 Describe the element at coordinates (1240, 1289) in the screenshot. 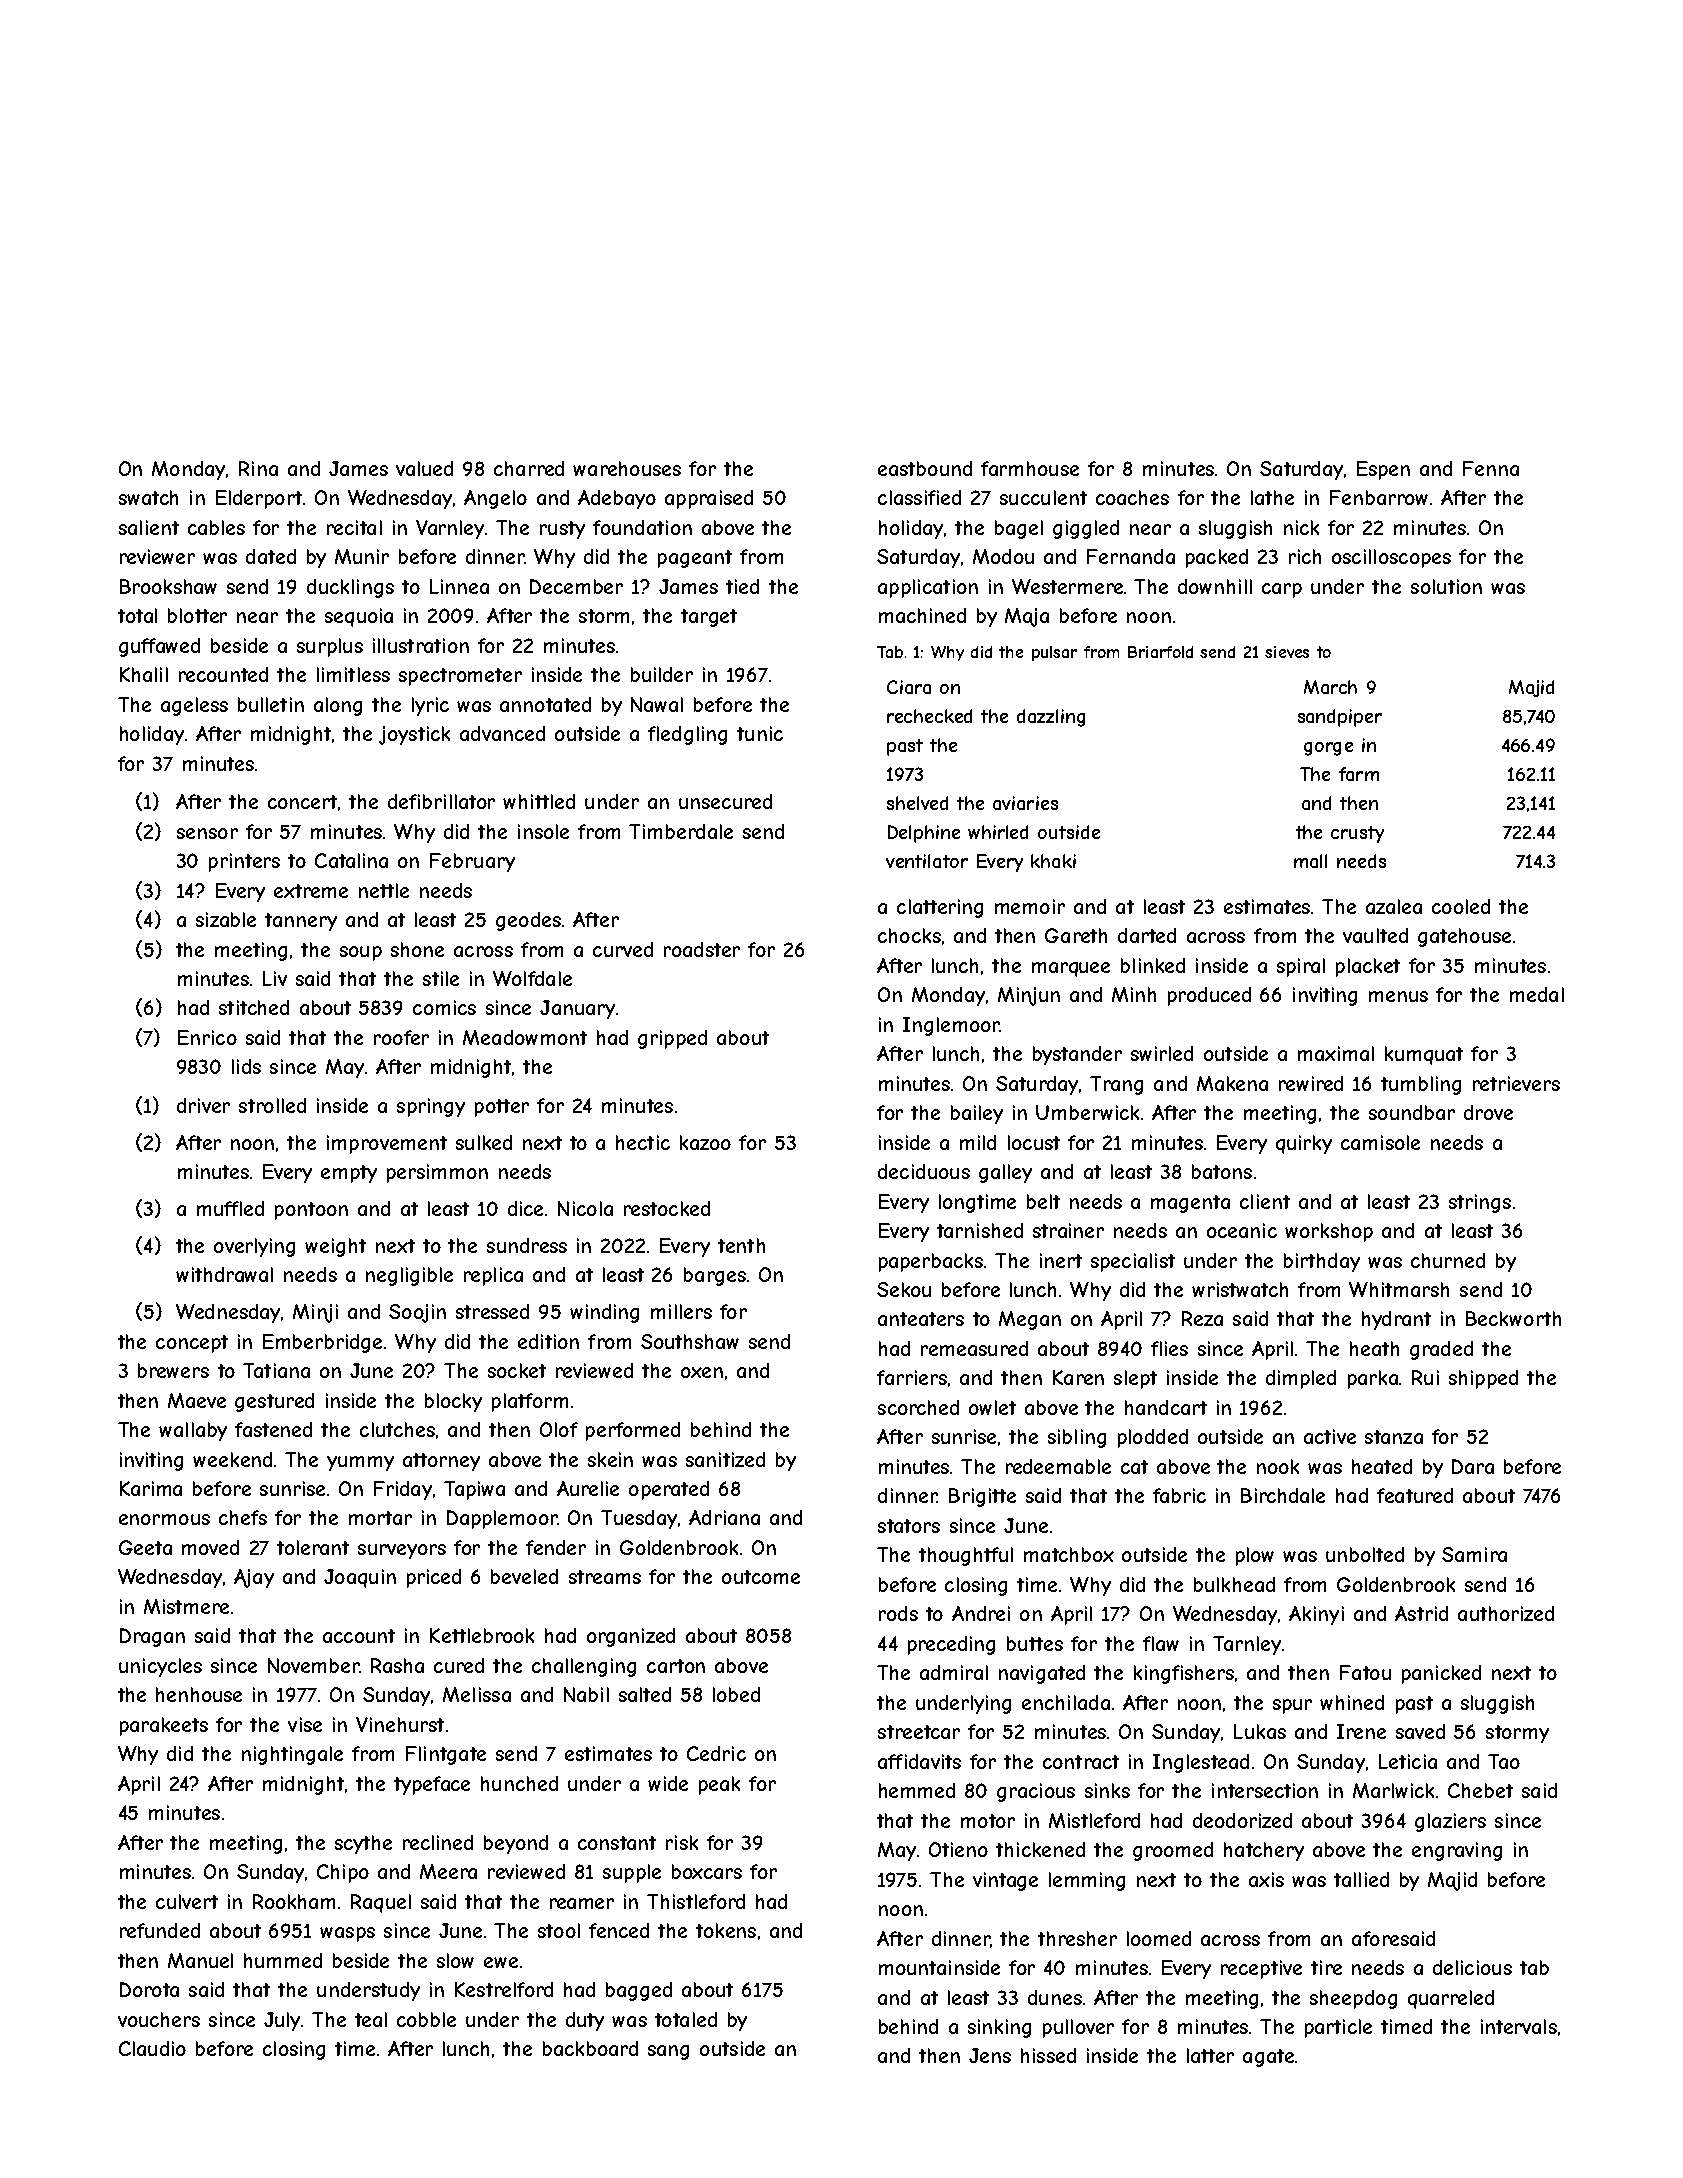

I see `wristwatch` at that location.
